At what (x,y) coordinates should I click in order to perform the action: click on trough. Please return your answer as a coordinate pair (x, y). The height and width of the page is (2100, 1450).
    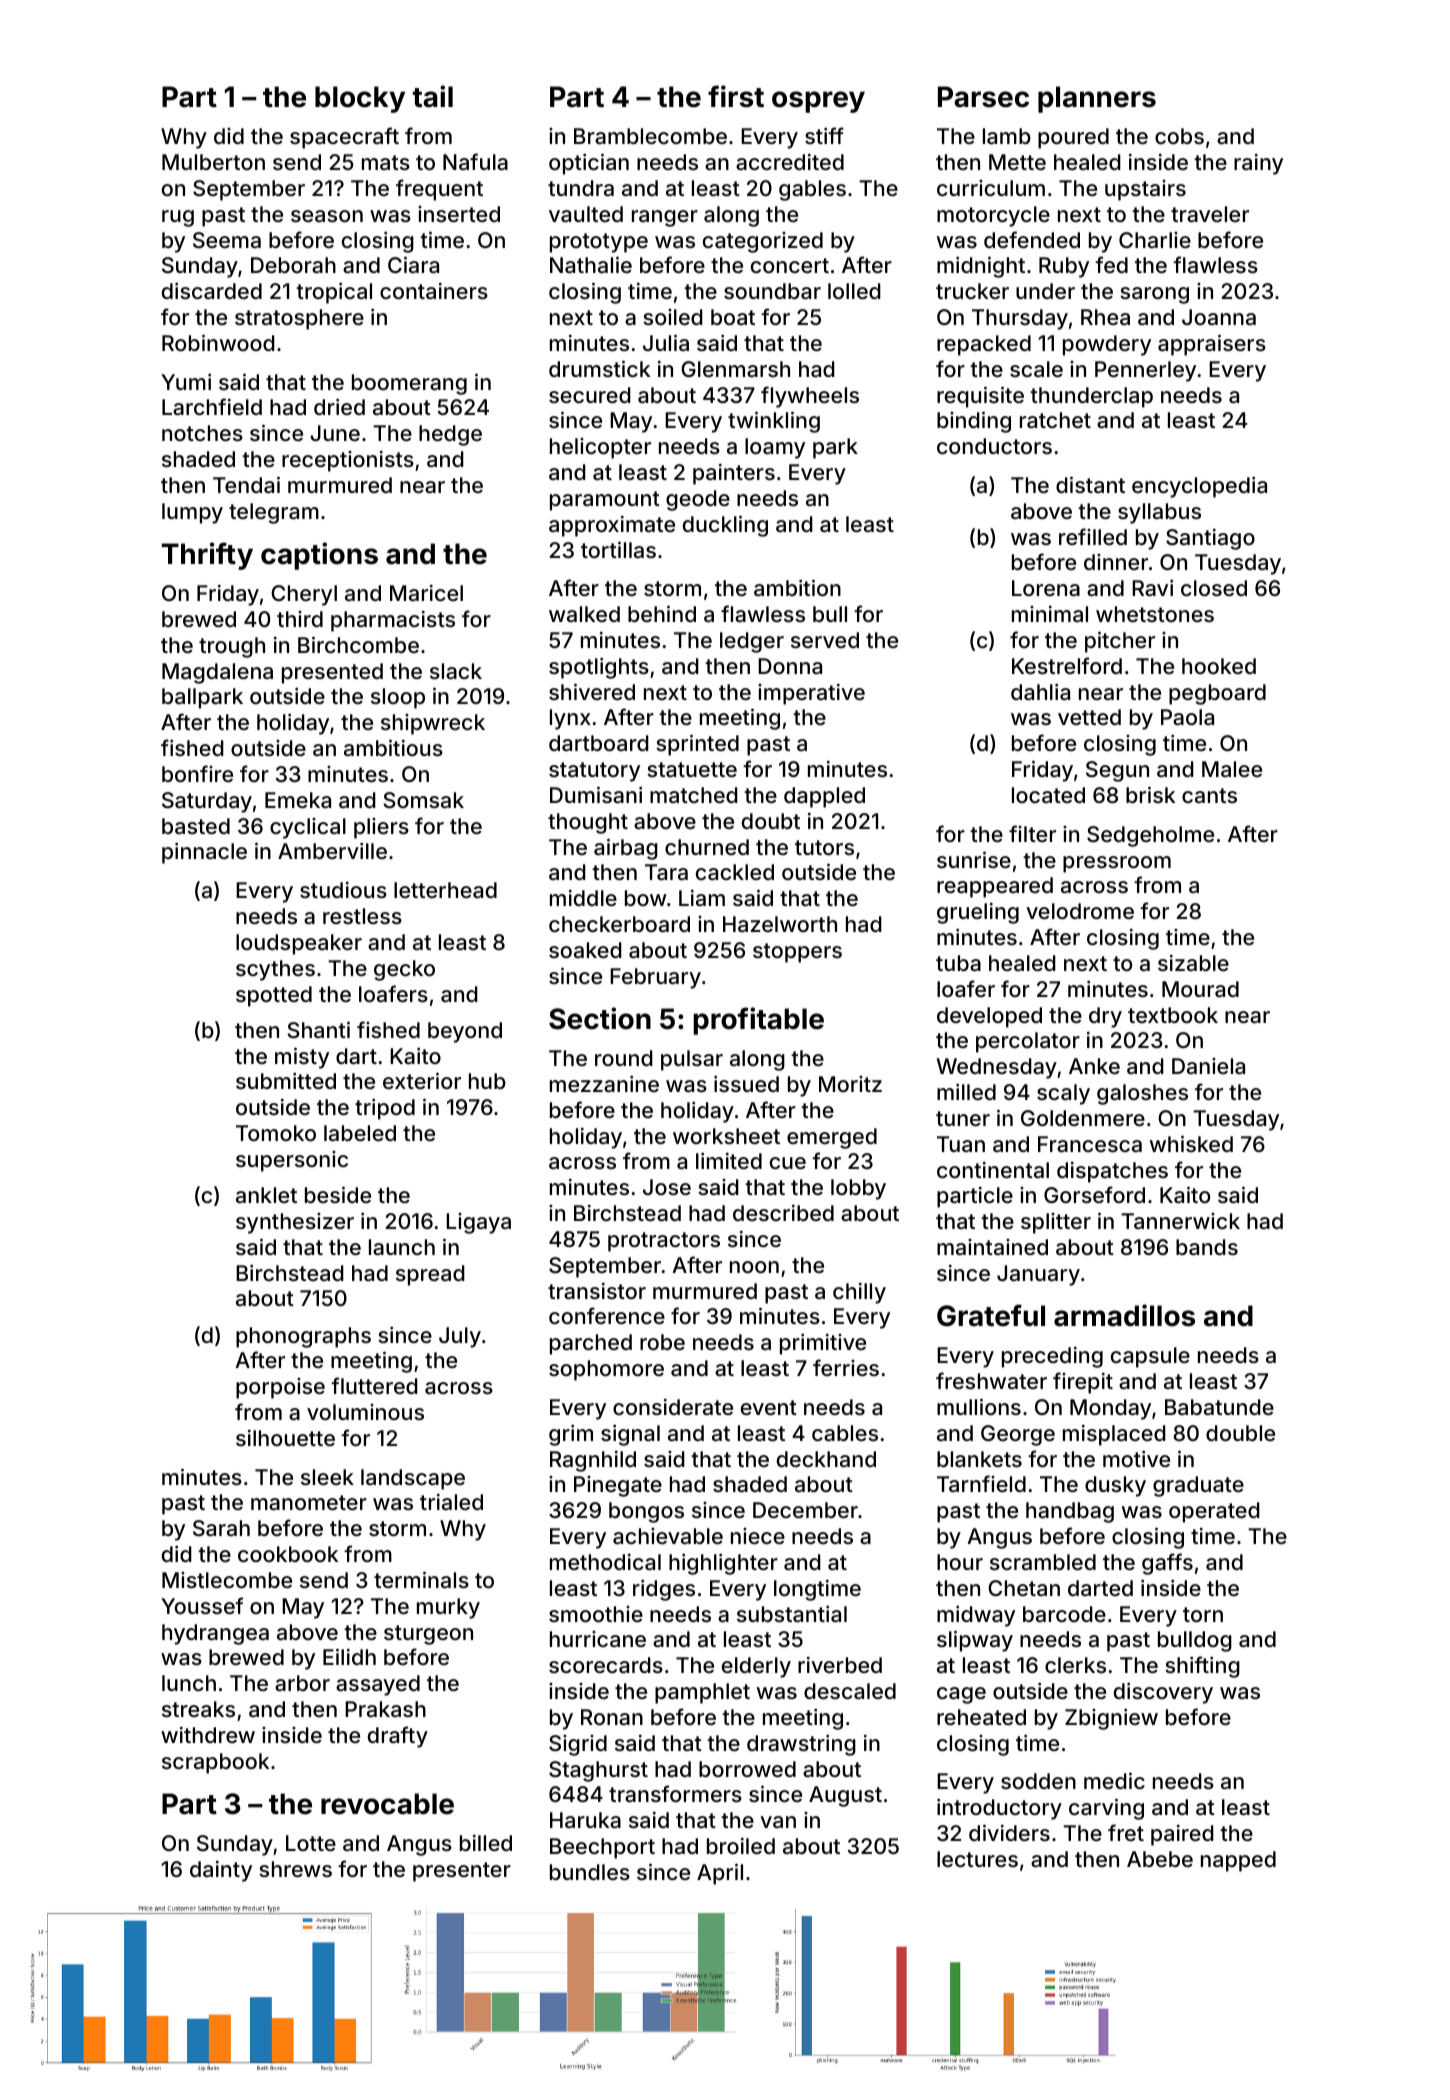
    Looking at the image, I should click on (232, 647).
